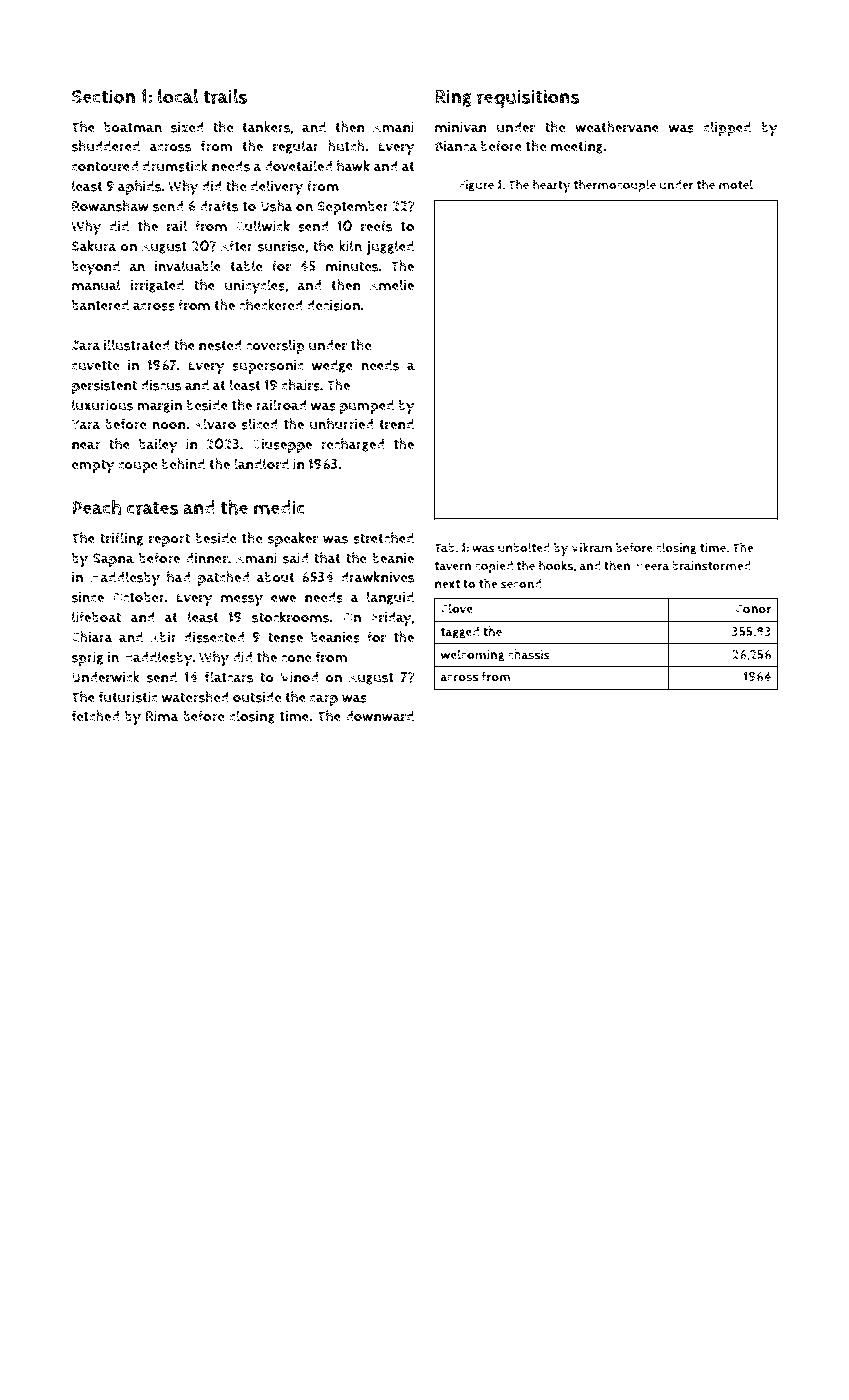  I want to click on pumped, so click(367, 406).
